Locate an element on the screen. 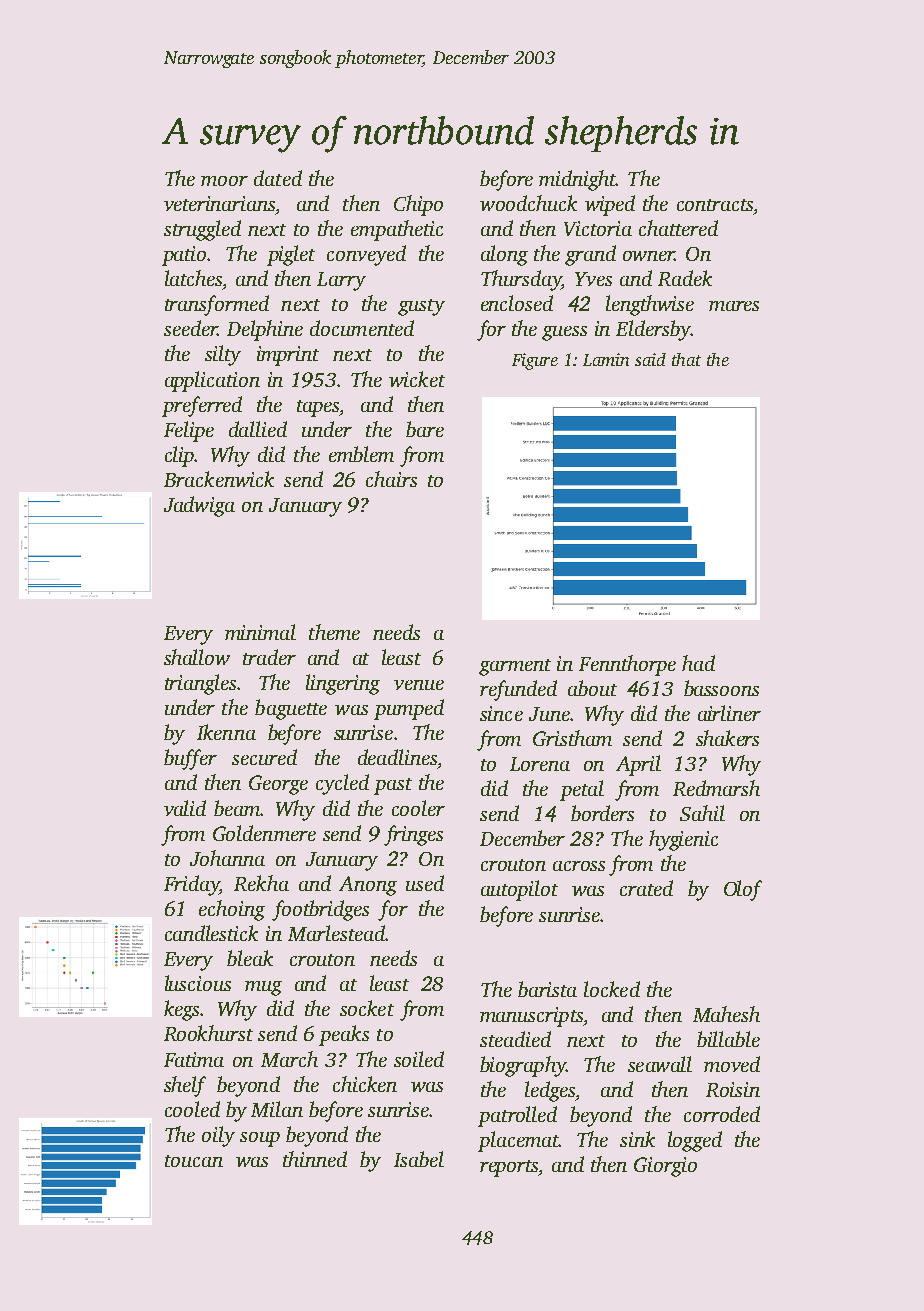 This screenshot has width=924, height=1311. Radek is located at coordinates (685, 278).
